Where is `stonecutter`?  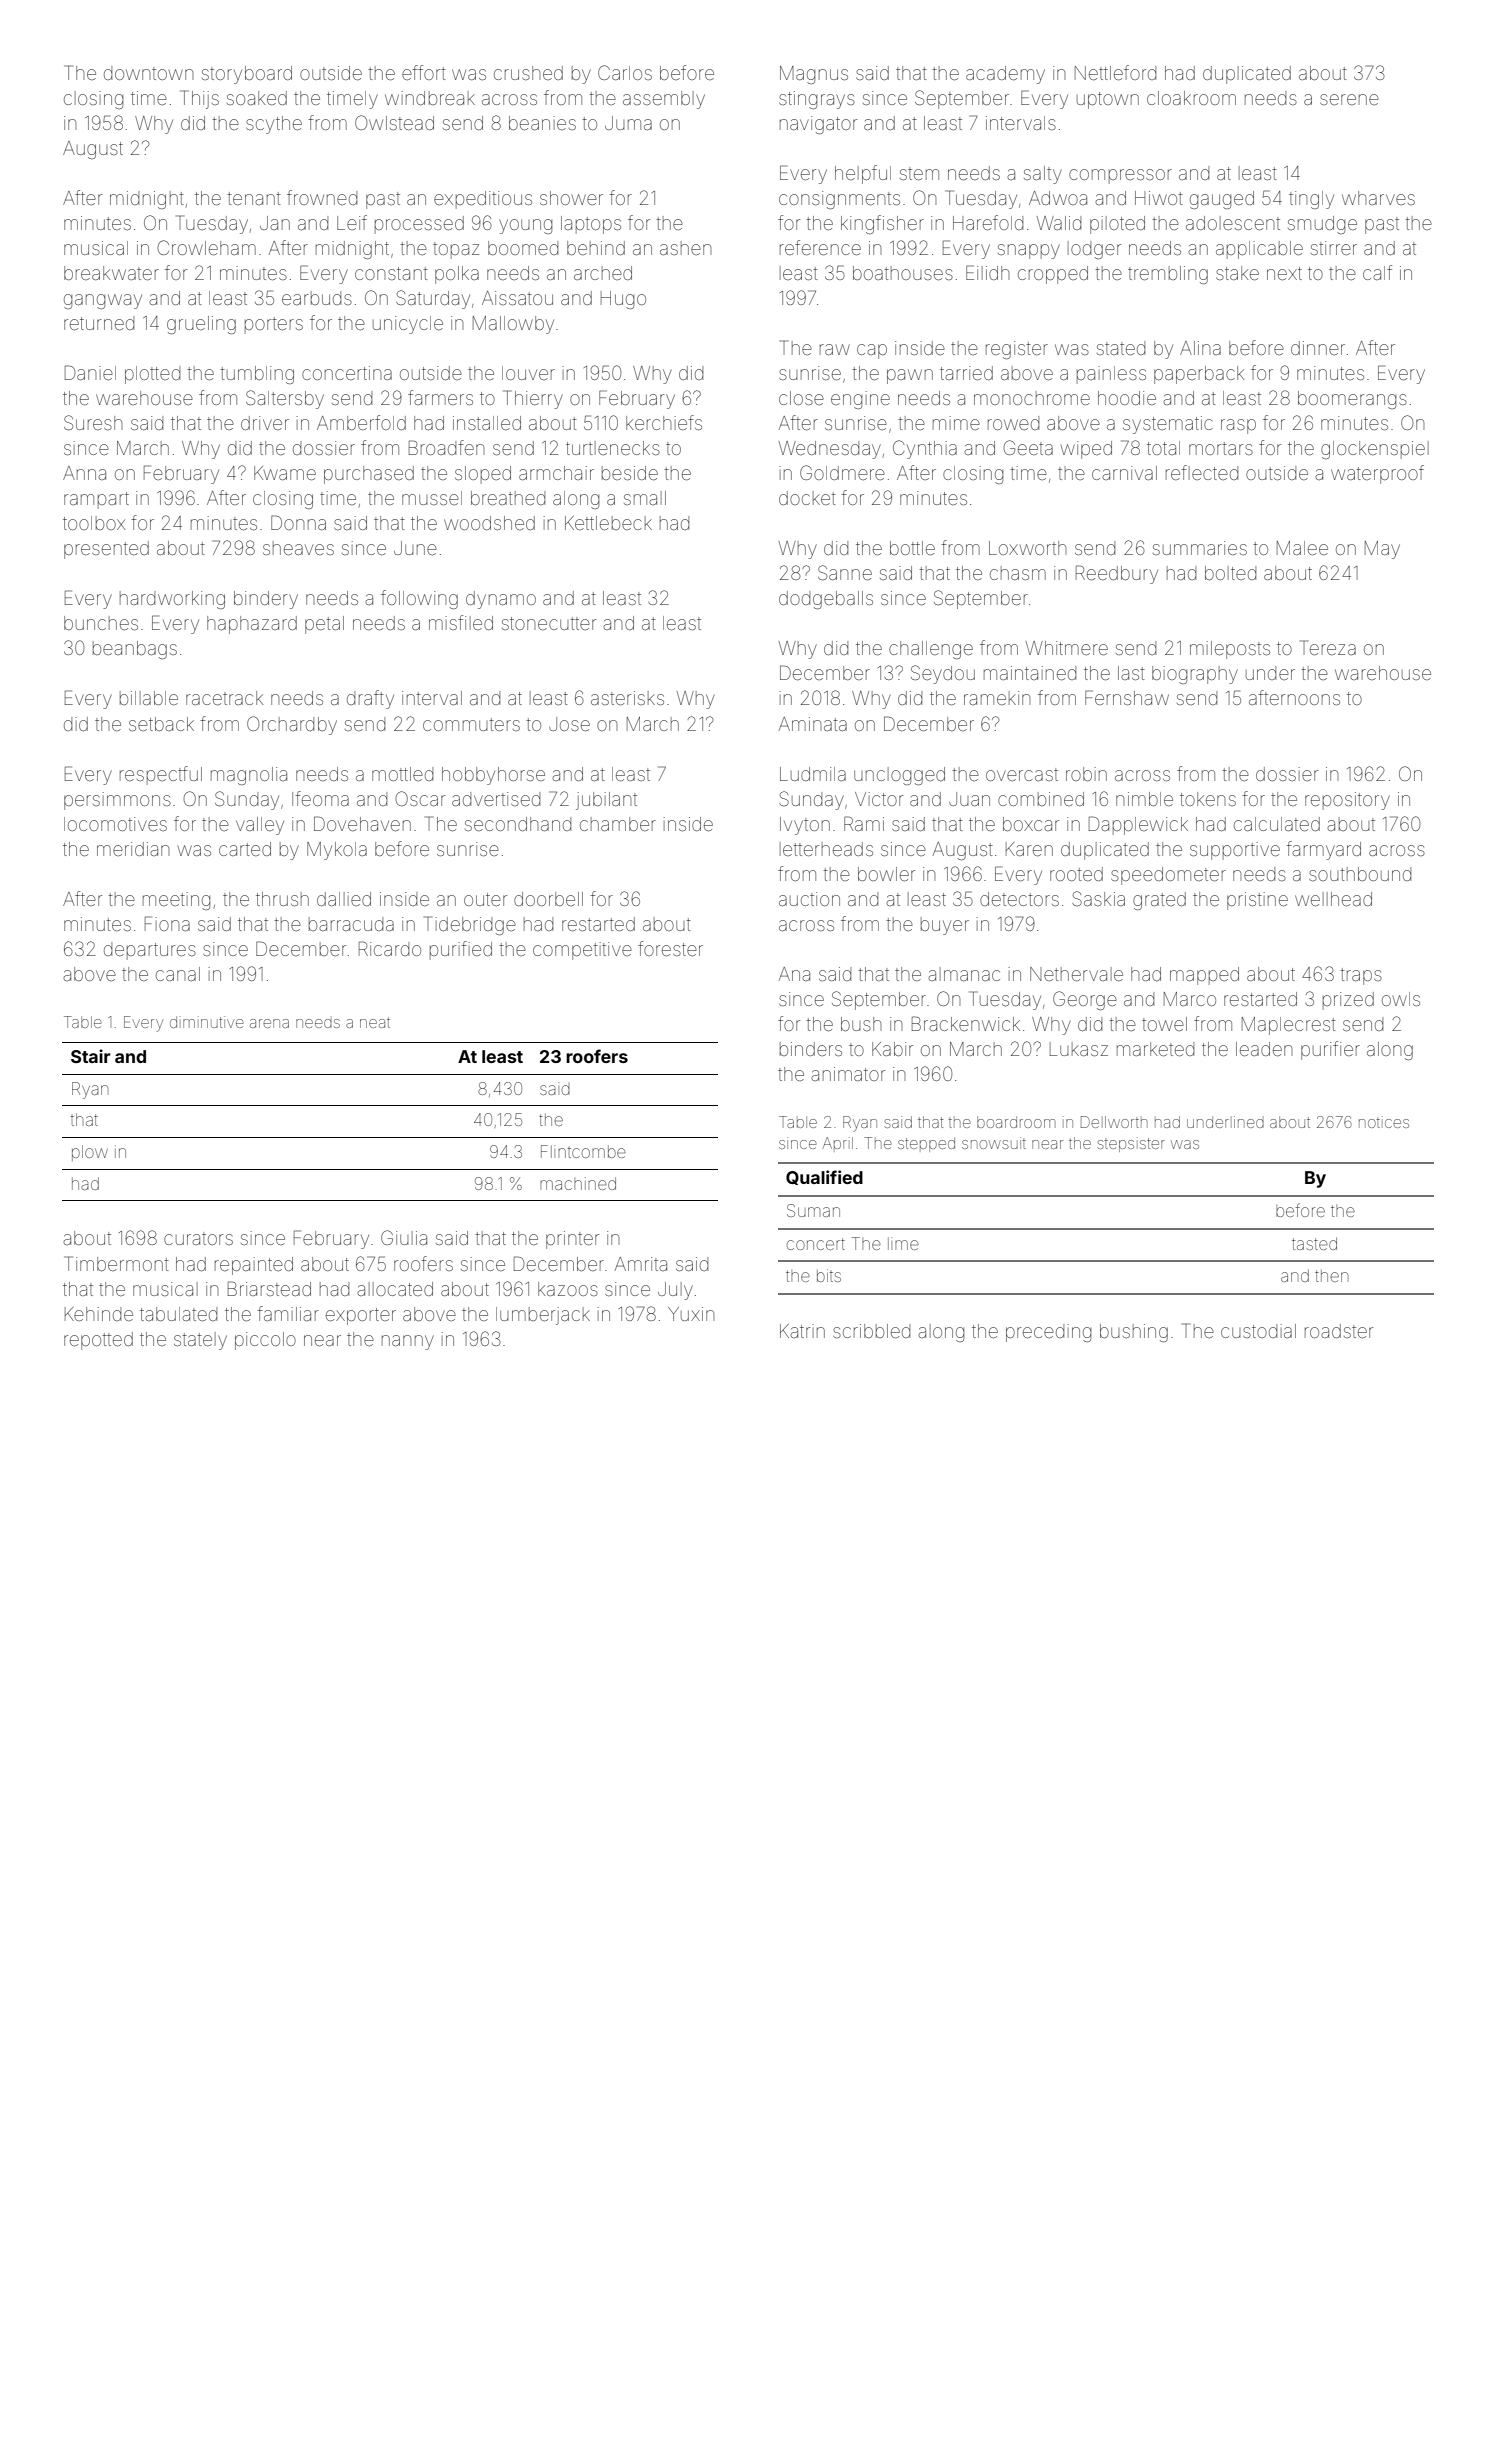 stonecutter is located at coordinates (549, 623).
